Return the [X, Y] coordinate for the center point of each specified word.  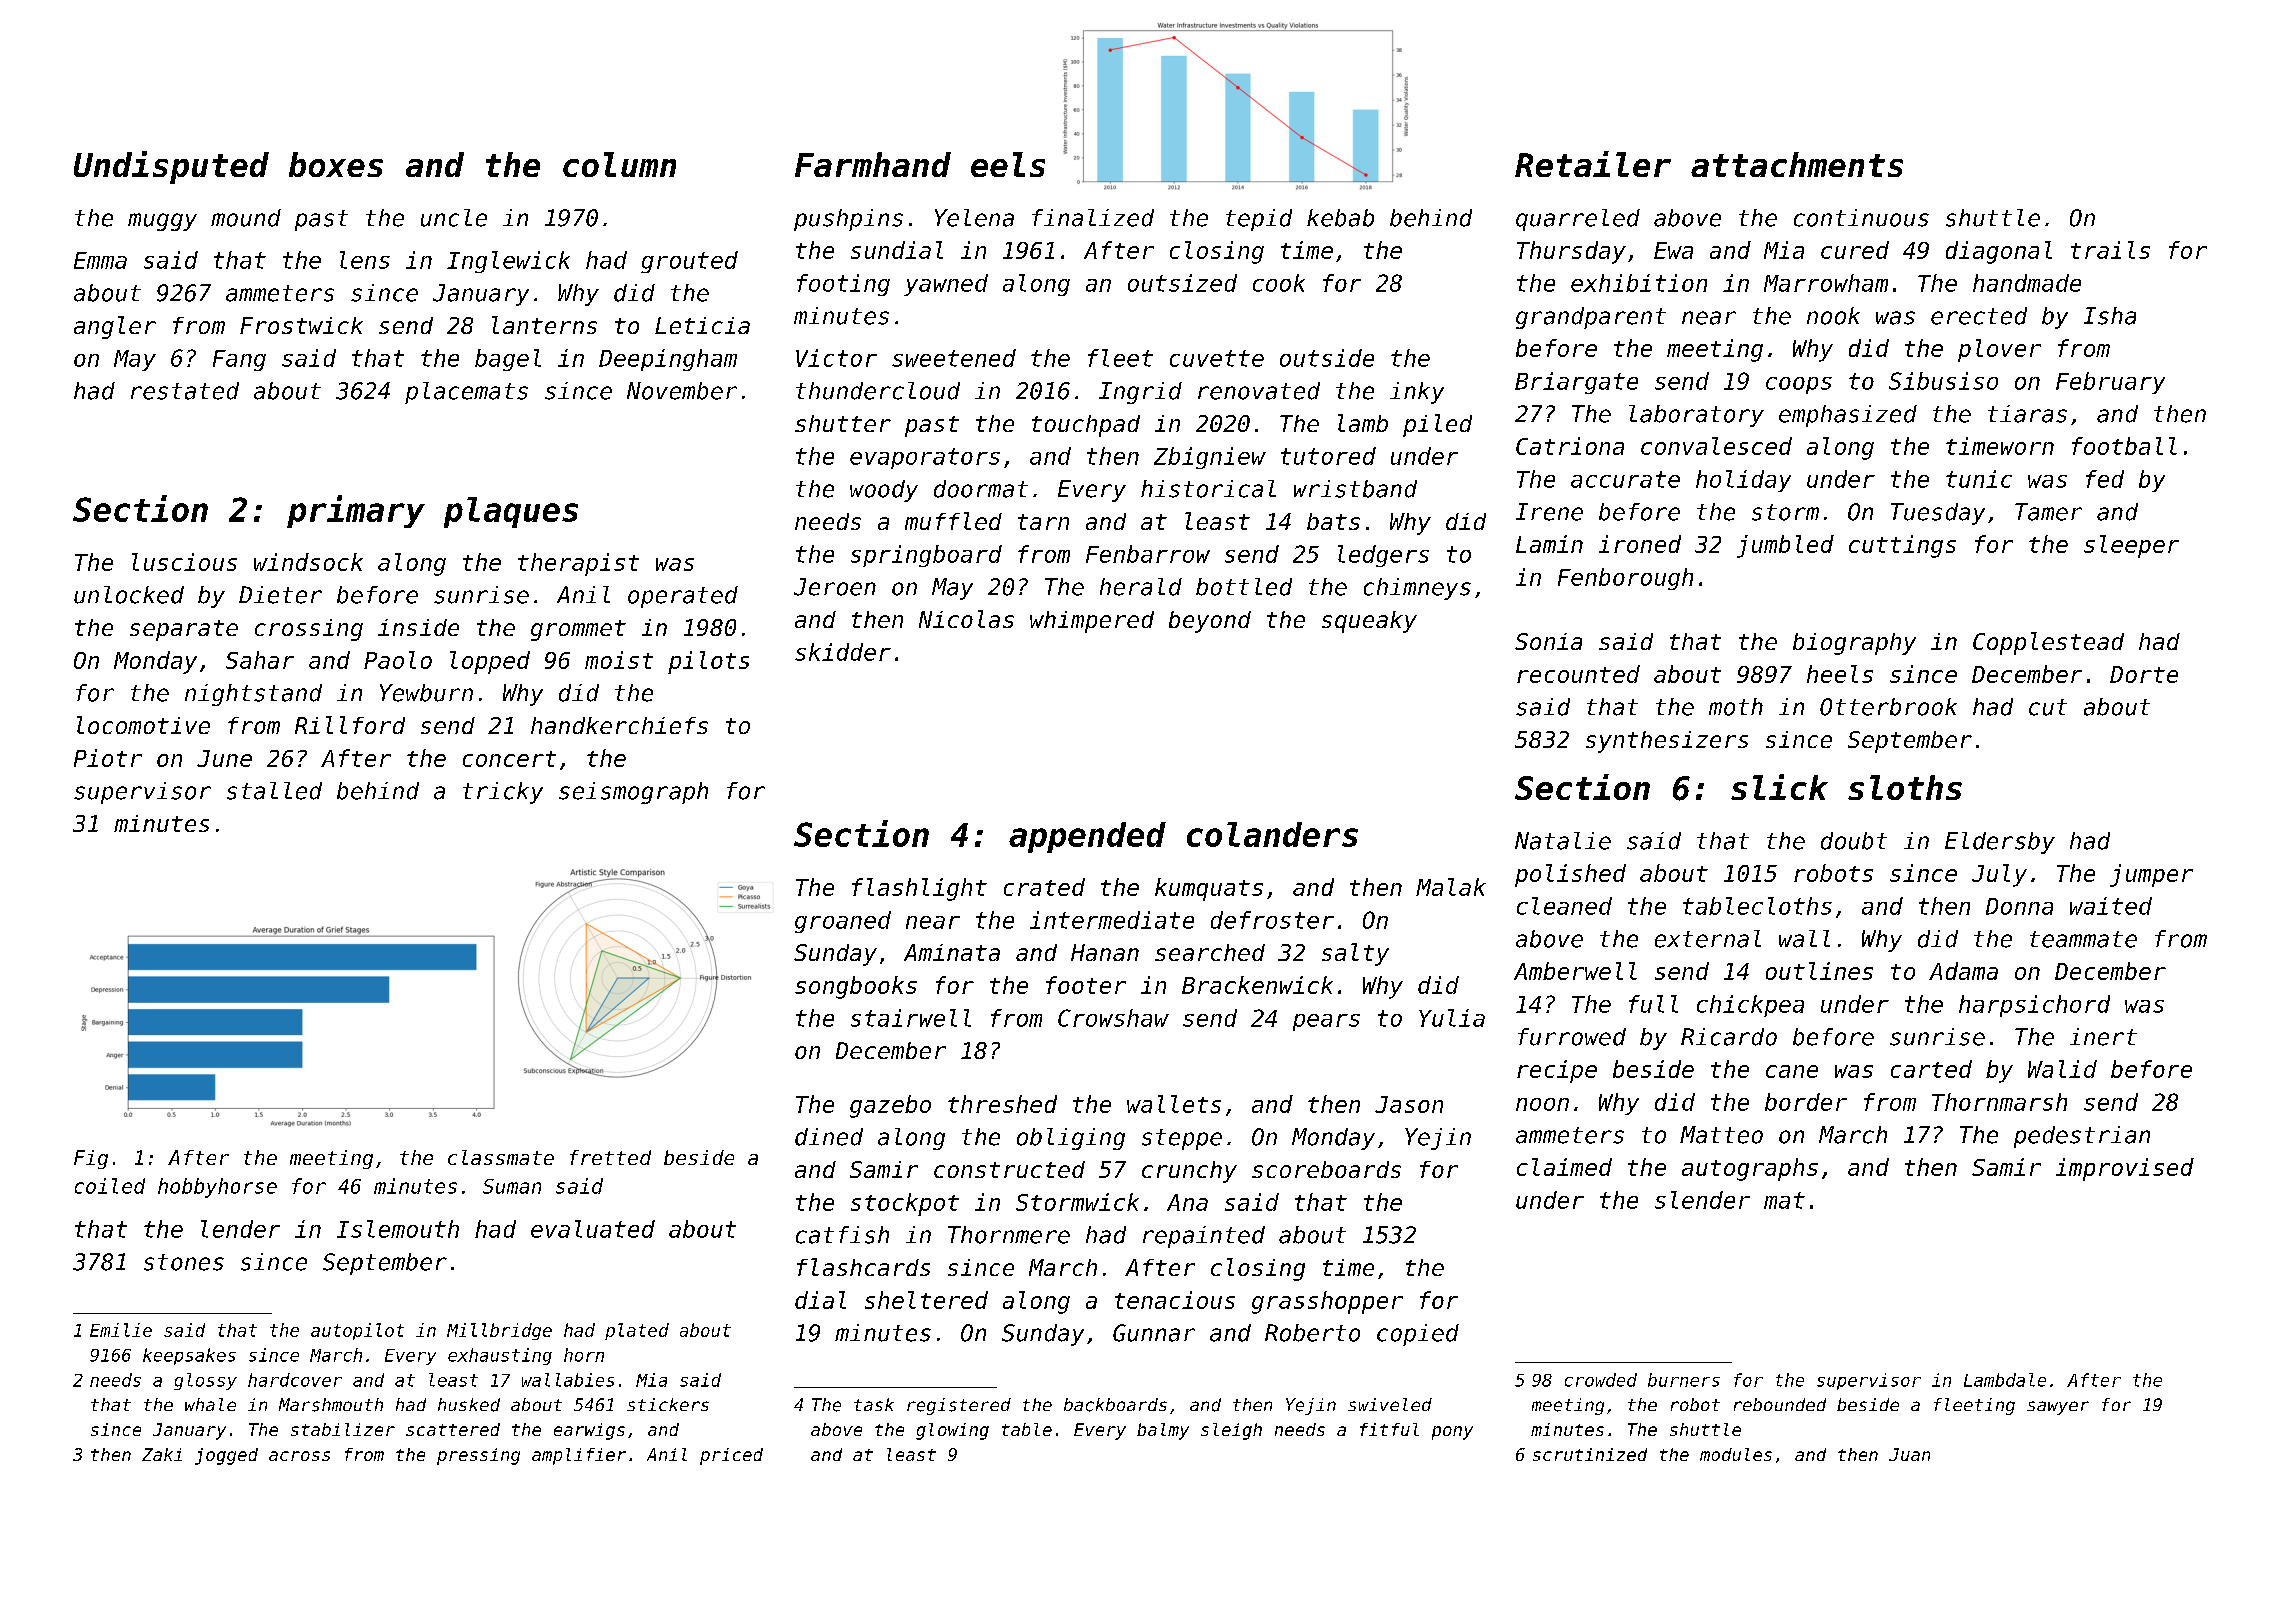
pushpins [848, 220]
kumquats [1209, 889]
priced [731, 1456]
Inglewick [508, 262]
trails [2110, 250]
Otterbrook [1888, 707]
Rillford [350, 725]
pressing [478, 1456]
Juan [1909, 1454]
